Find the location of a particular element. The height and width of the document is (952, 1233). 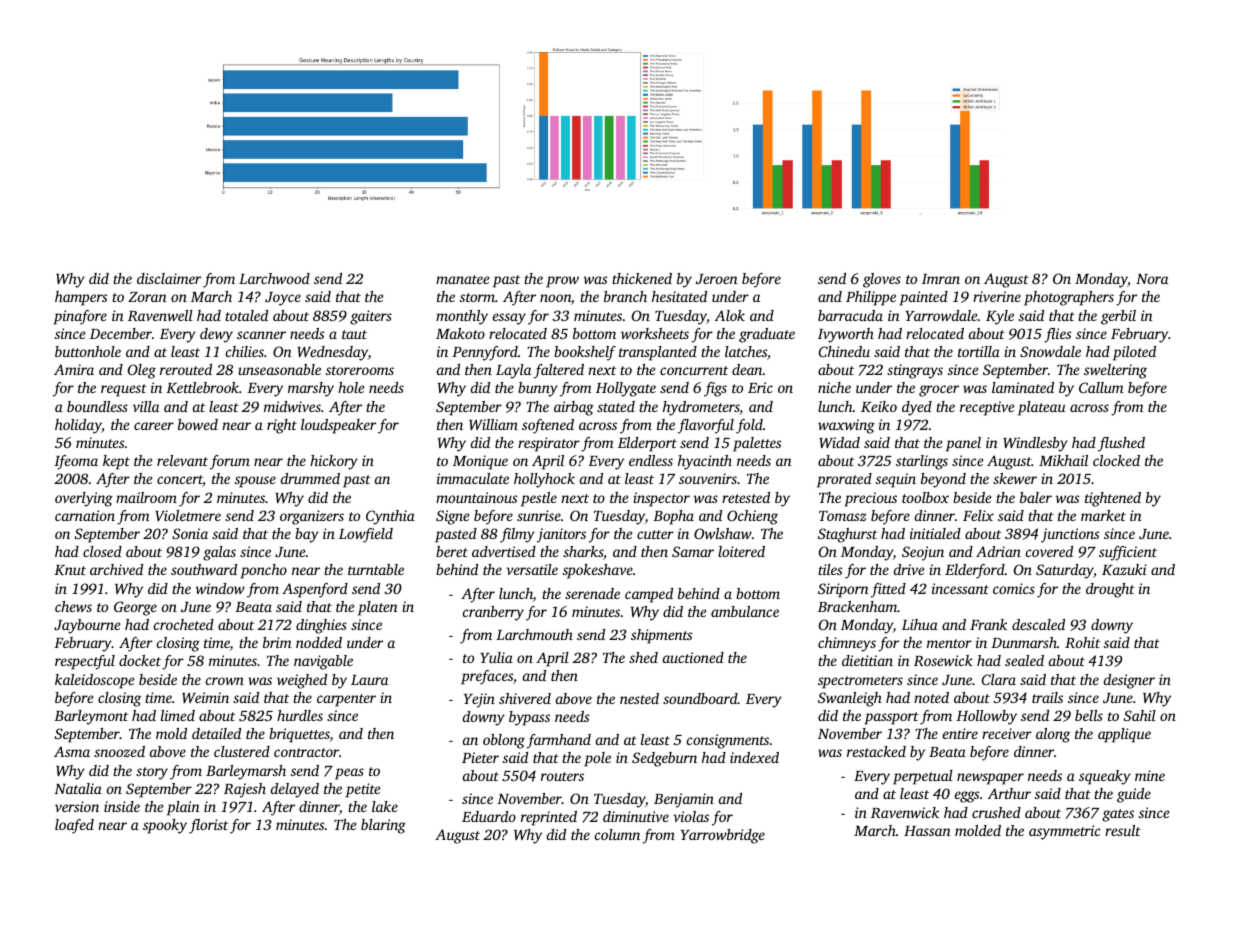

reprinted is located at coordinates (549, 818).
